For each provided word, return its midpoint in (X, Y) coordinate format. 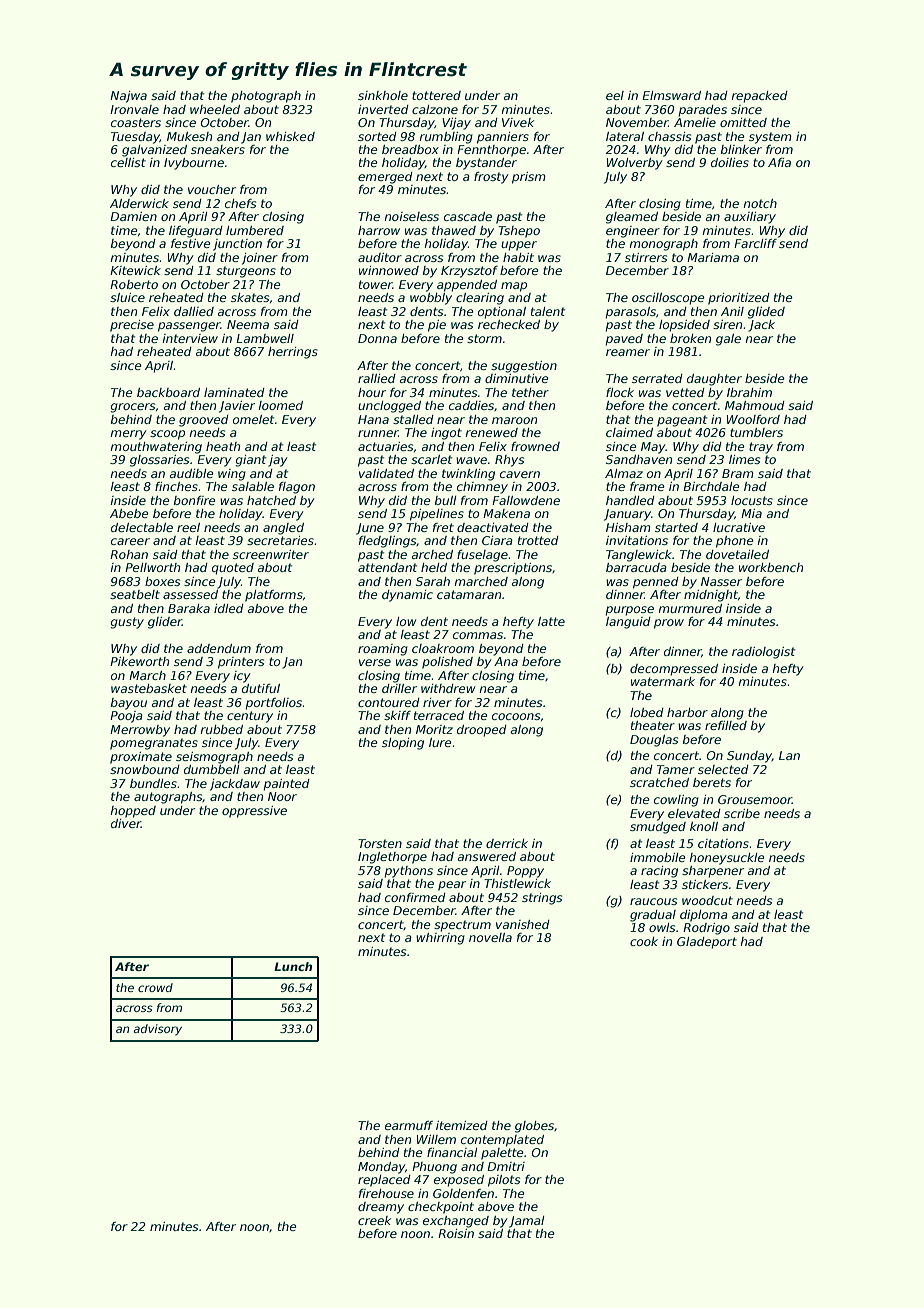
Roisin (456, 1233)
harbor (687, 712)
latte (551, 621)
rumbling (446, 138)
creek (374, 1220)
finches (176, 486)
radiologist (764, 653)
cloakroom (443, 648)
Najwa (128, 97)
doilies (730, 162)
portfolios (274, 704)
